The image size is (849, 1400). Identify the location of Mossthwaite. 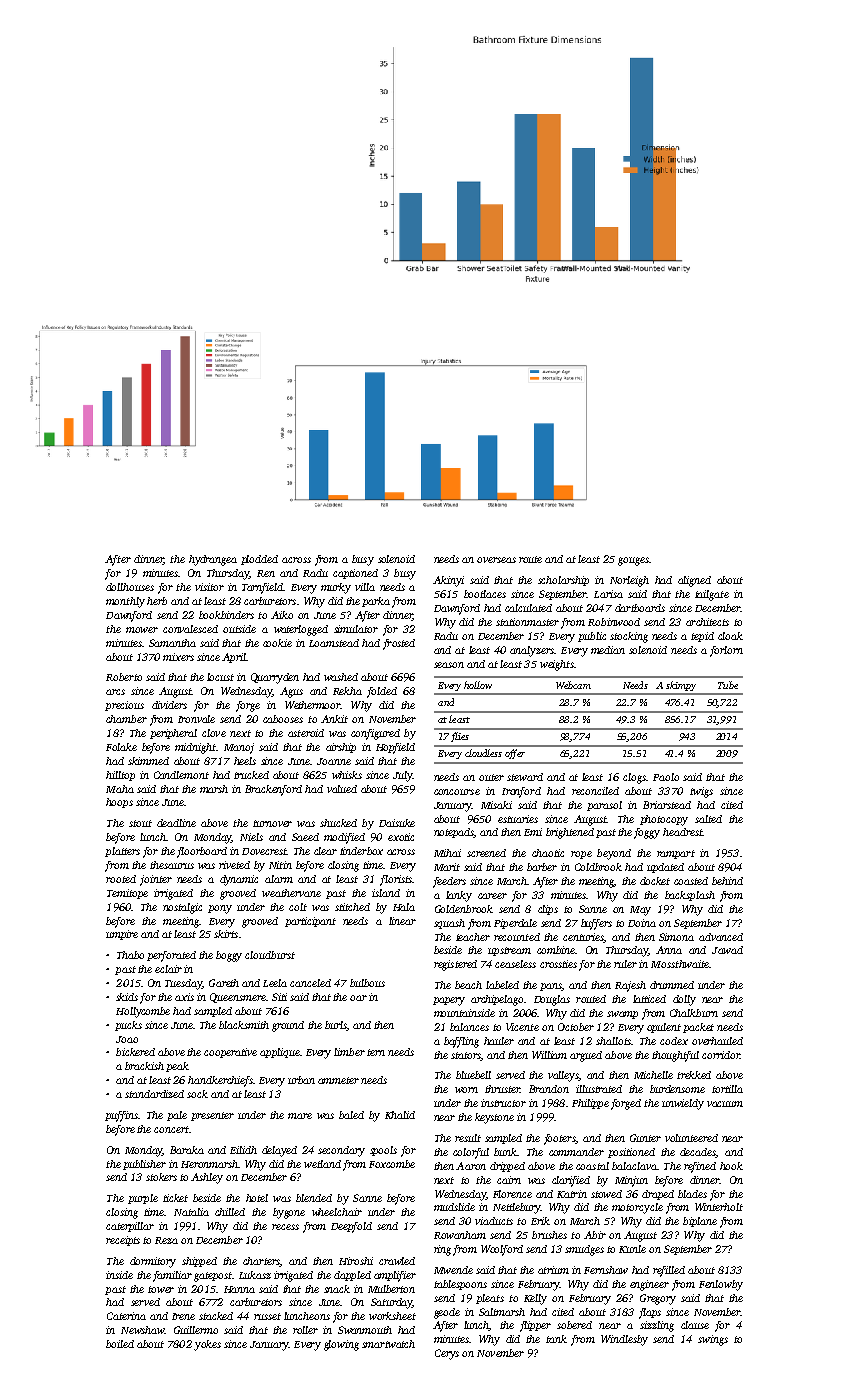
(680, 964).
